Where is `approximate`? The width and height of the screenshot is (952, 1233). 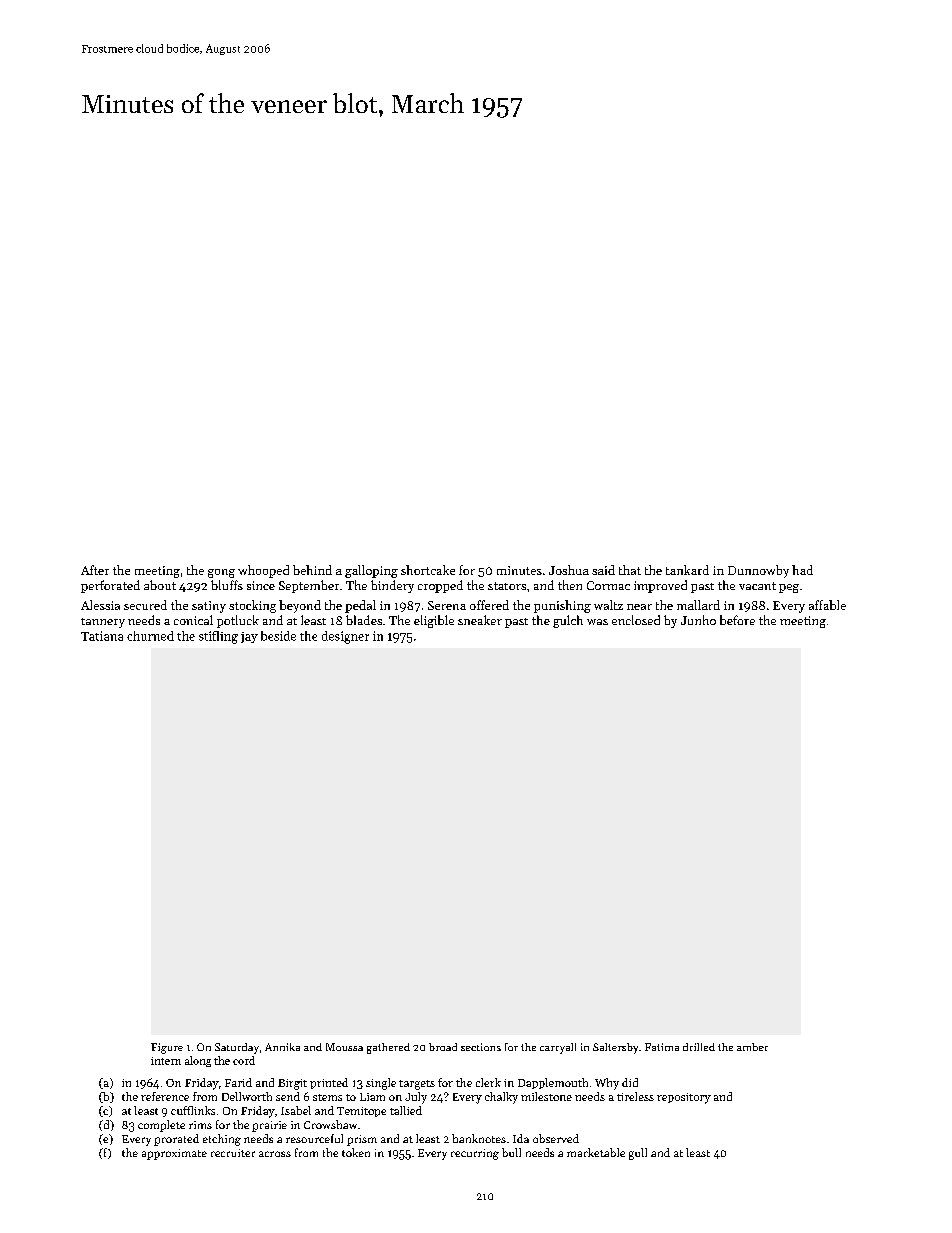
approximate is located at coordinates (174, 1154).
